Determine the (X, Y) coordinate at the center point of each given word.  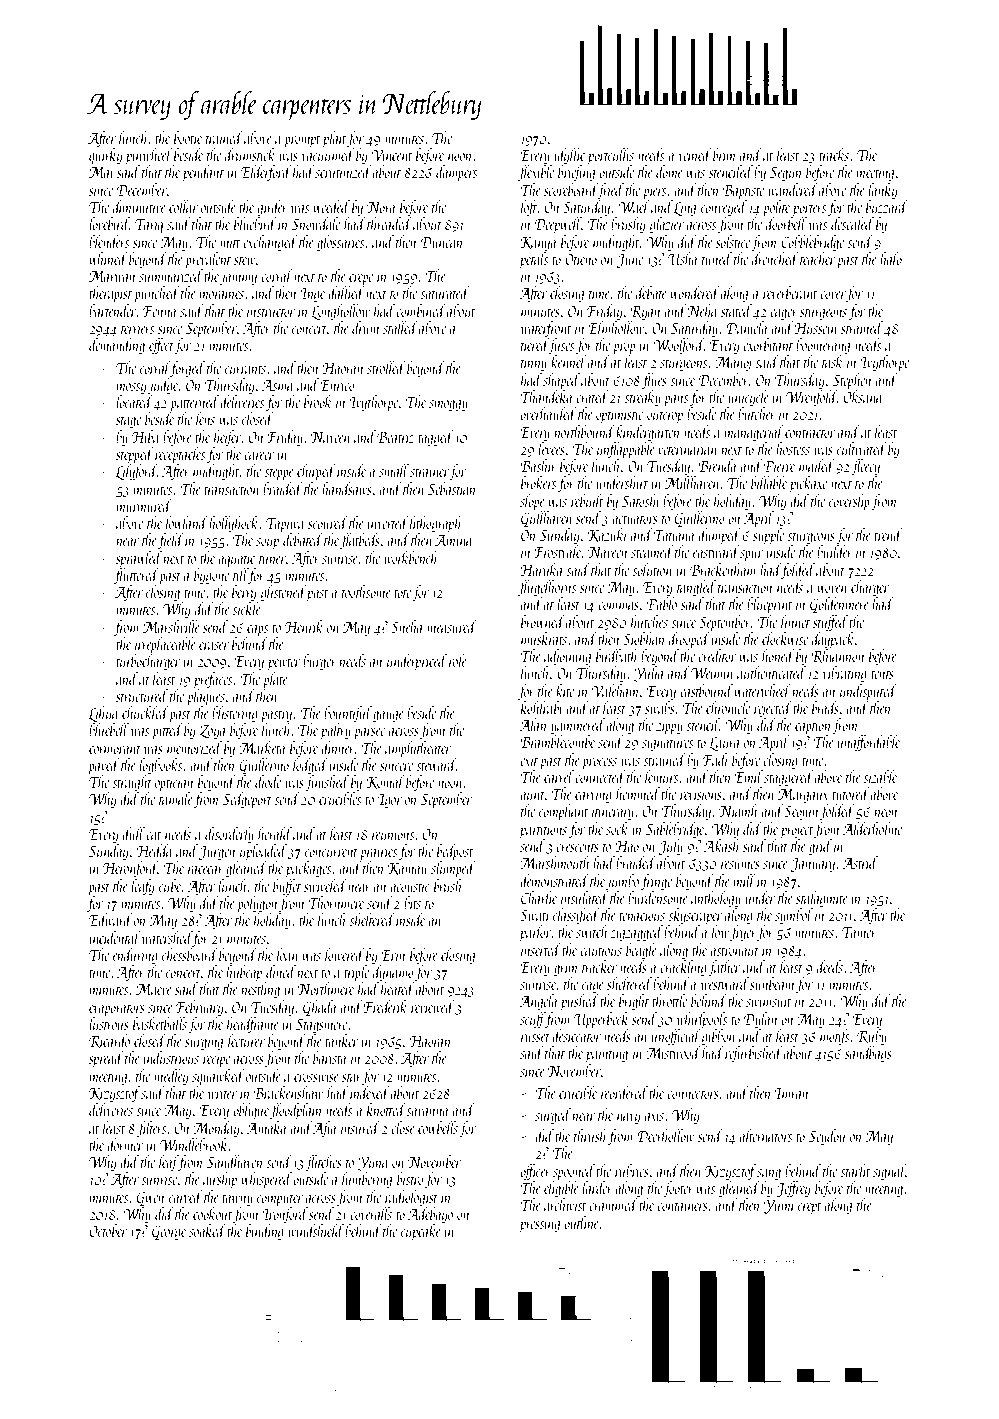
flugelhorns (547, 588)
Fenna (160, 311)
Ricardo (109, 1041)
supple (768, 536)
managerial (754, 433)
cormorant (115, 749)
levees (551, 448)
